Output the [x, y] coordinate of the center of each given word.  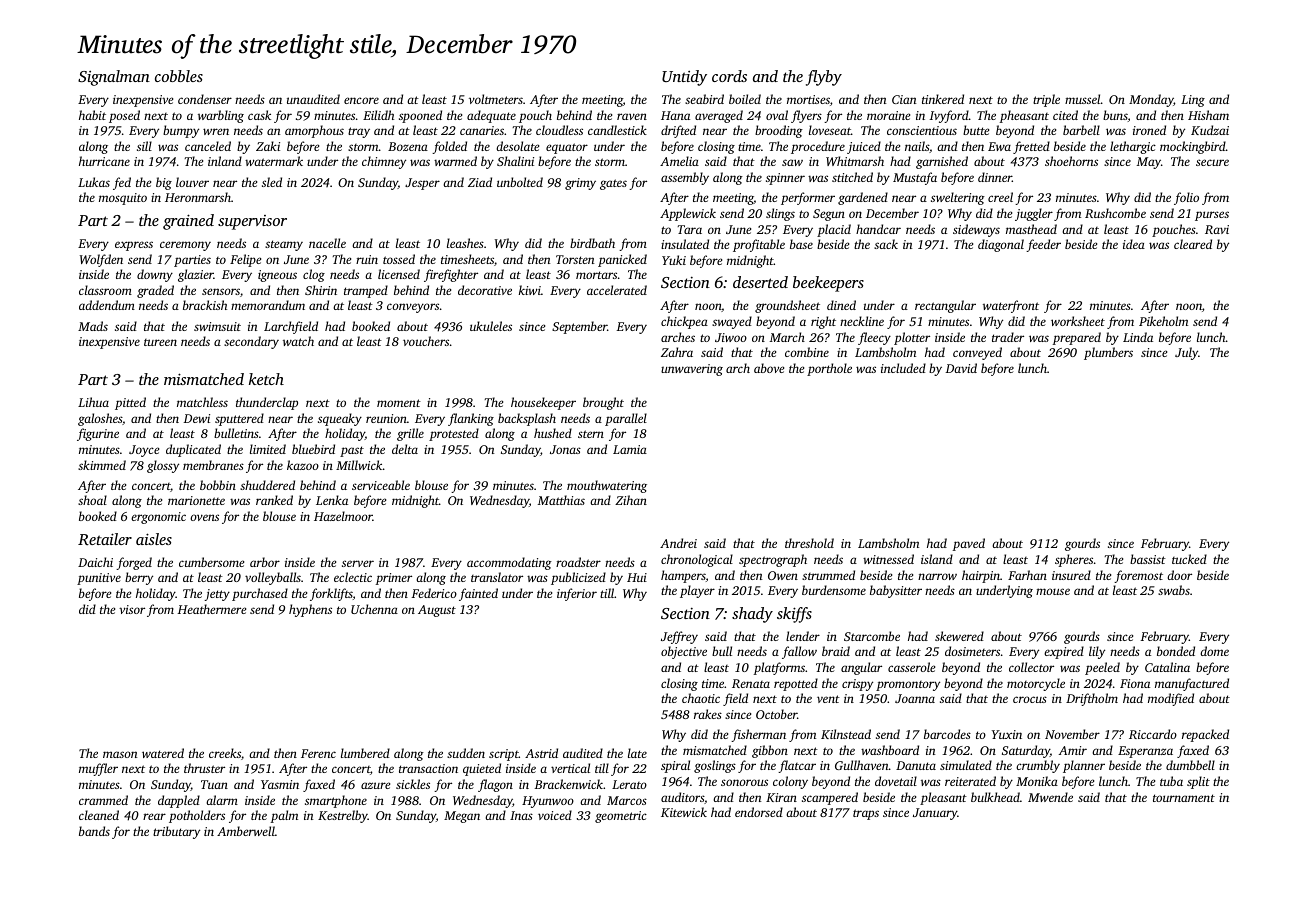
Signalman [114, 78]
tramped [366, 291]
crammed [103, 800]
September [579, 327]
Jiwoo [731, 337]
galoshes [100, 419]
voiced [555, 815]
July [1186, 353]
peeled [1102, 668]
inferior [577, 594]
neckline [862, 321]
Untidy [684, 78]
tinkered [943, 99]
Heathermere [211, 609]
